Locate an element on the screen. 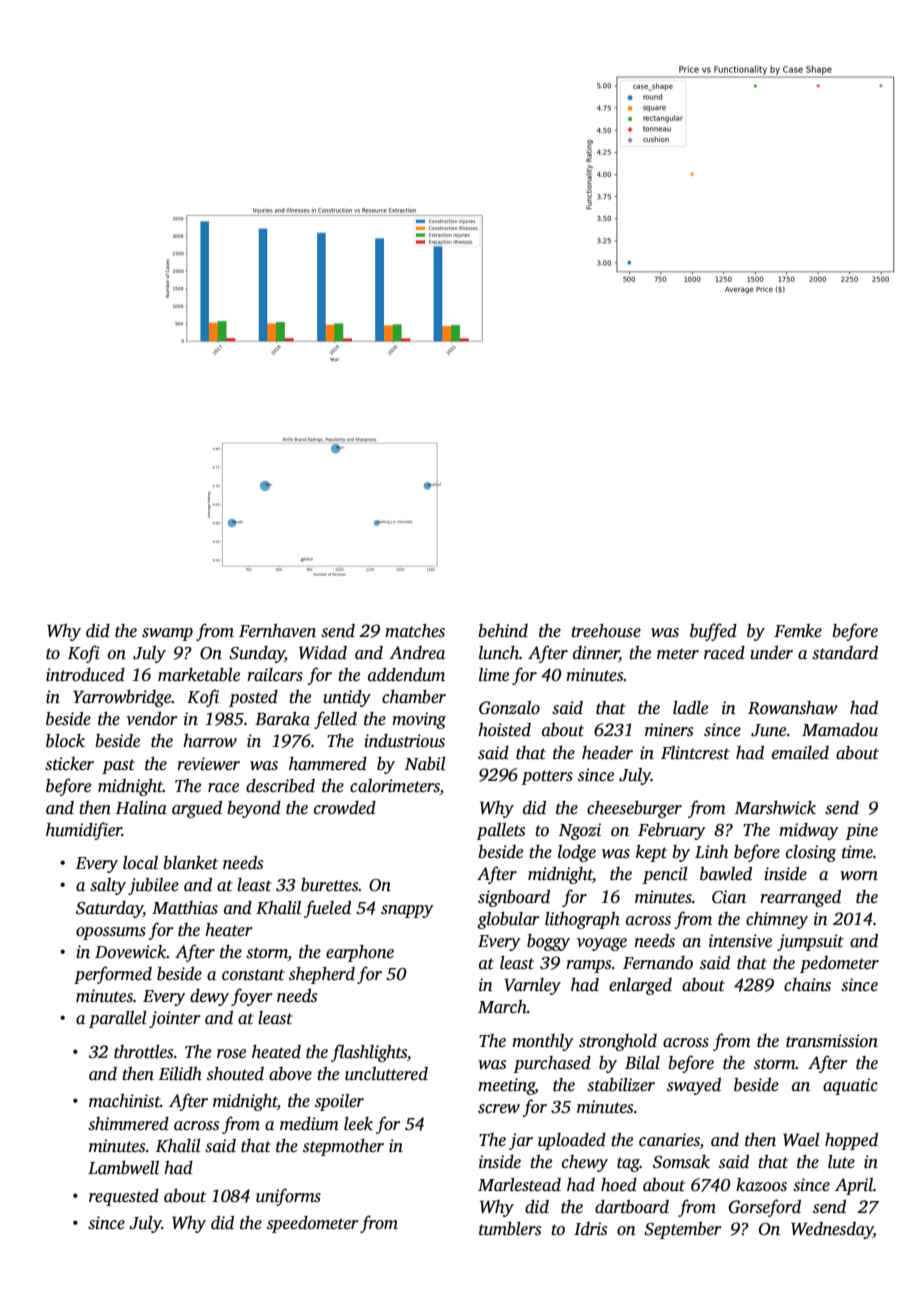 This screenshot has width=924, height=1308. crowded is located at coordinates (345, 808).
